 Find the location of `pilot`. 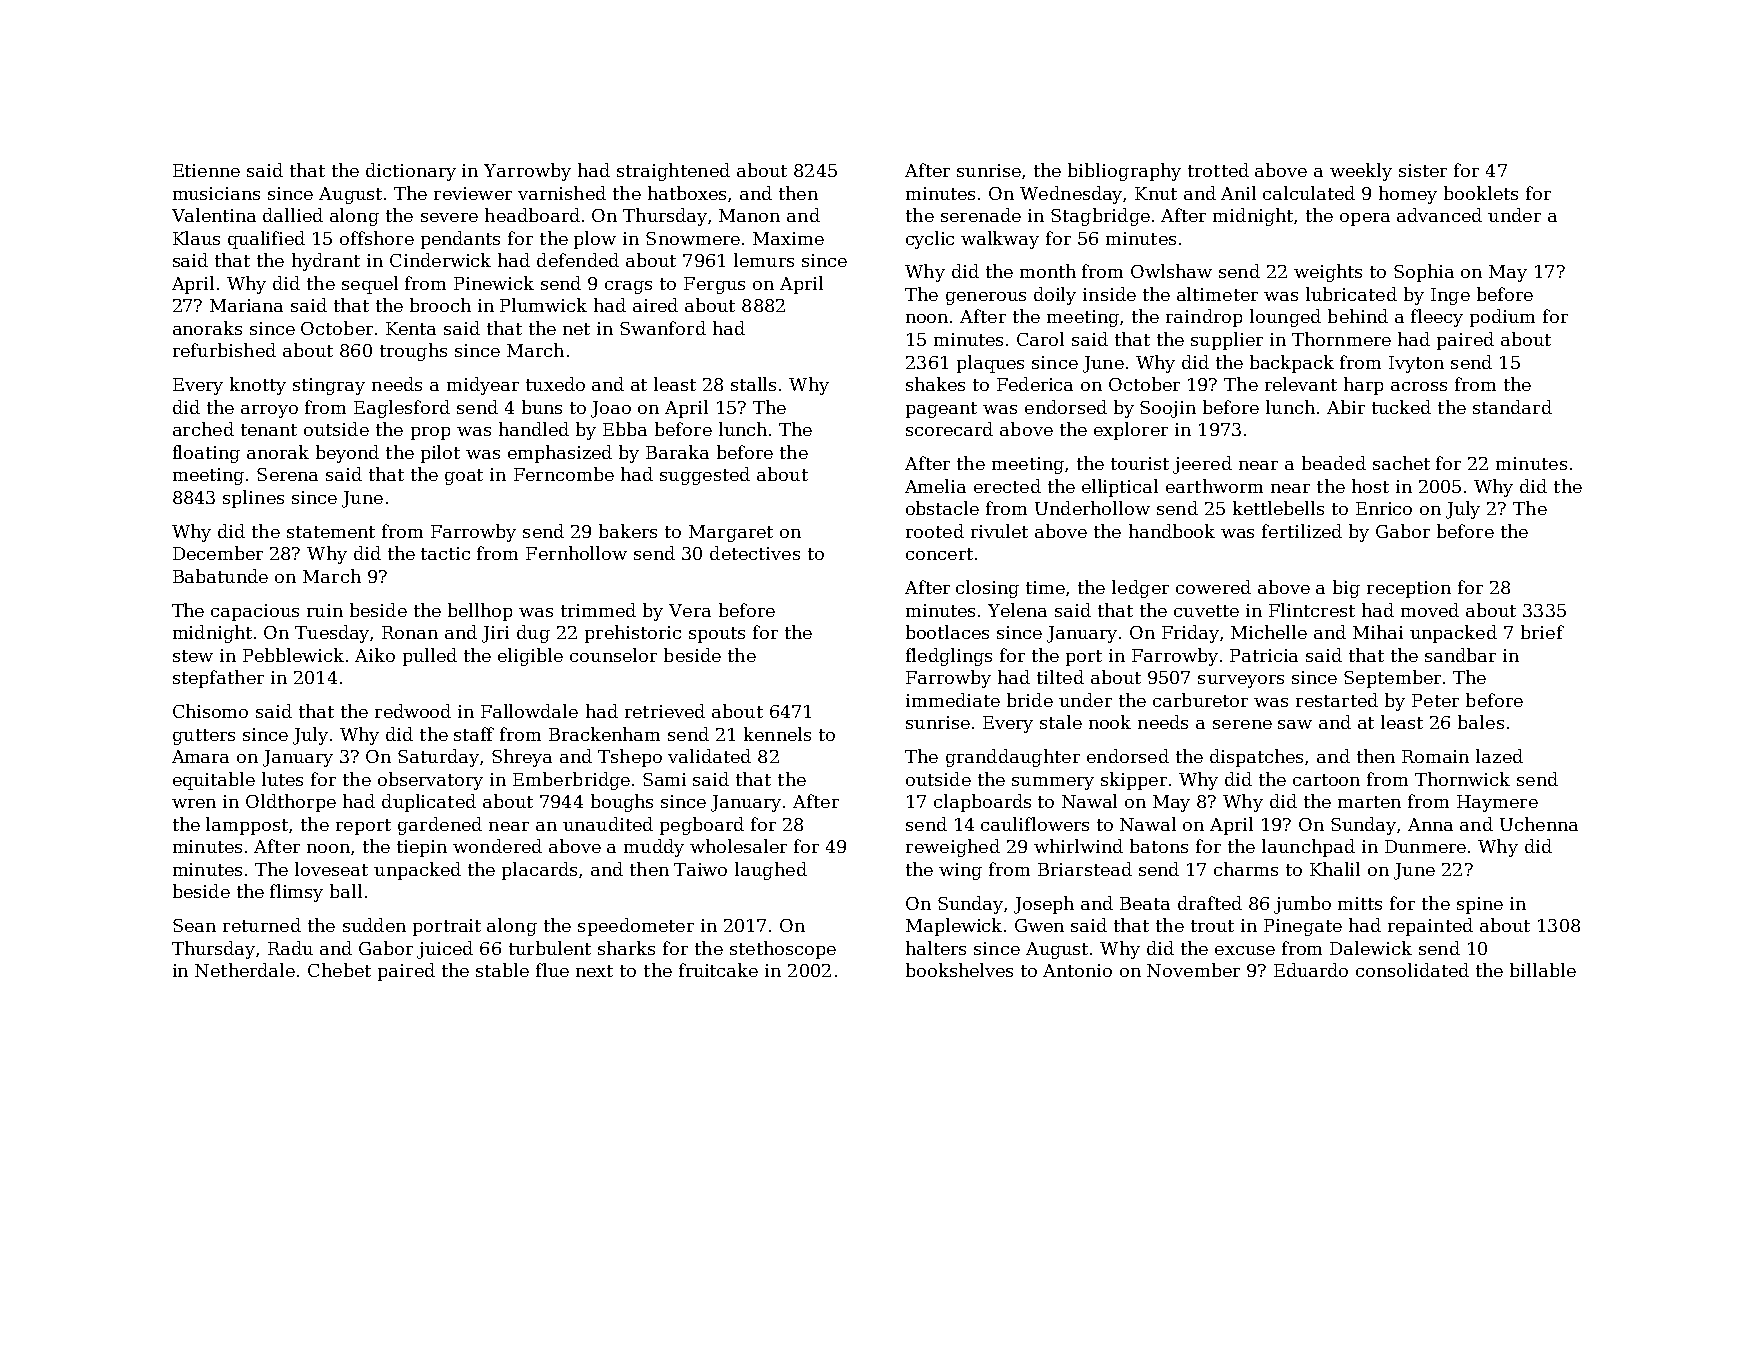

pilot is located at coordinates (440, 454).
